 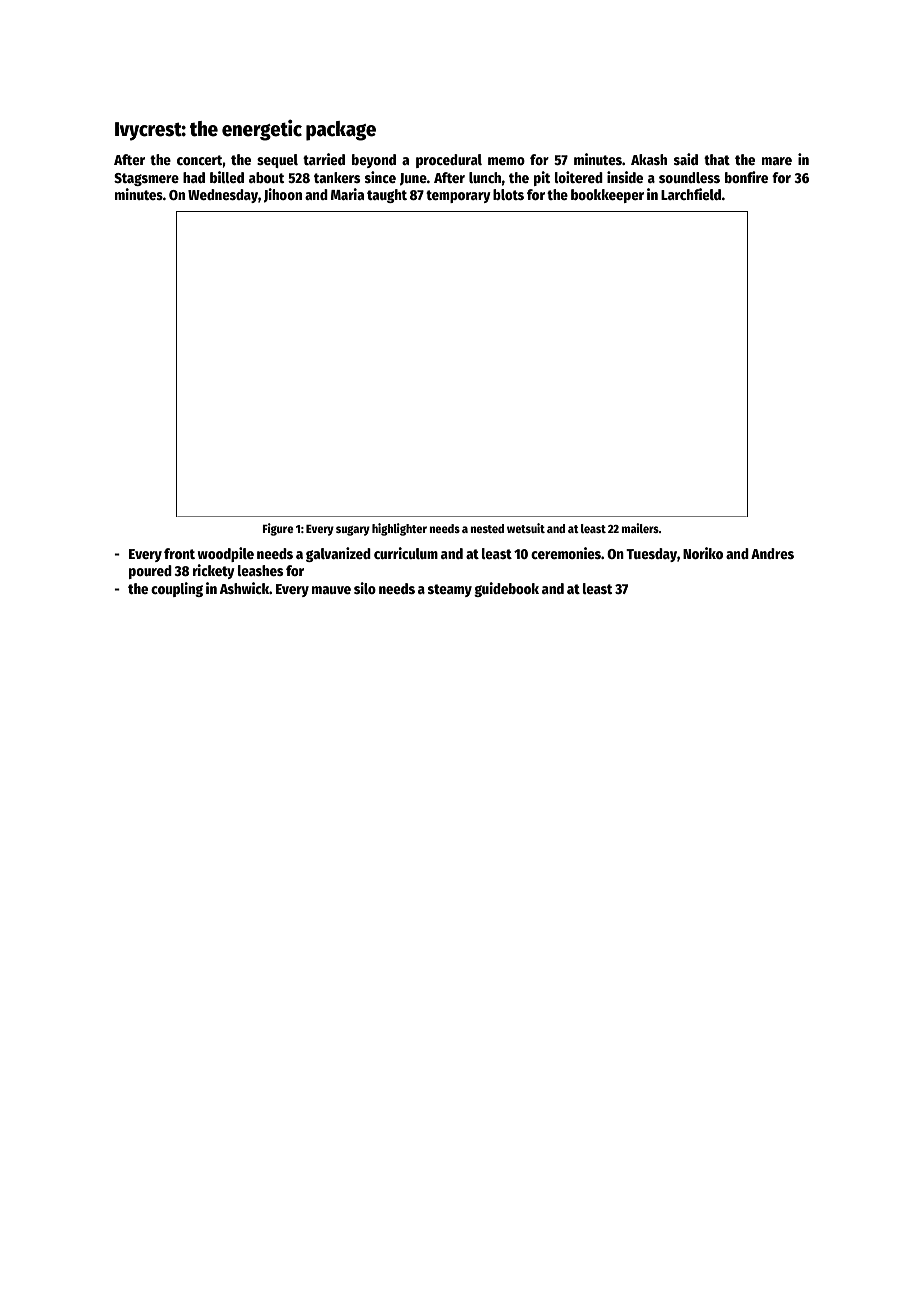 What do you see at coordinates (607, 196) in the image?
I see `bookkeeper` at bounding box center [607, 196].
